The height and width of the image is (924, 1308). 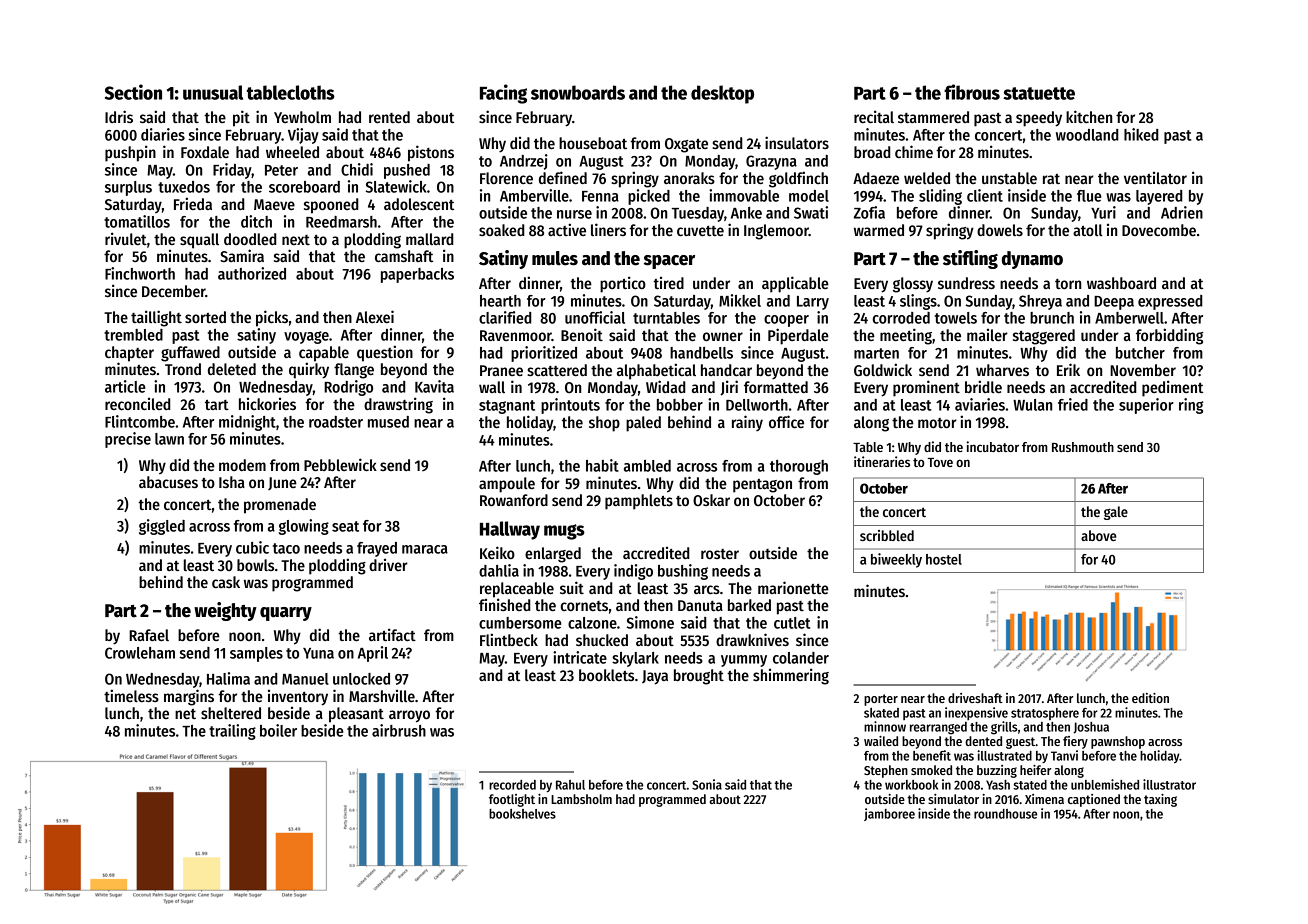 What do you see at coordinates (972, 92) in the image?
I see `fibrous` at bounding box center [972, 92].
